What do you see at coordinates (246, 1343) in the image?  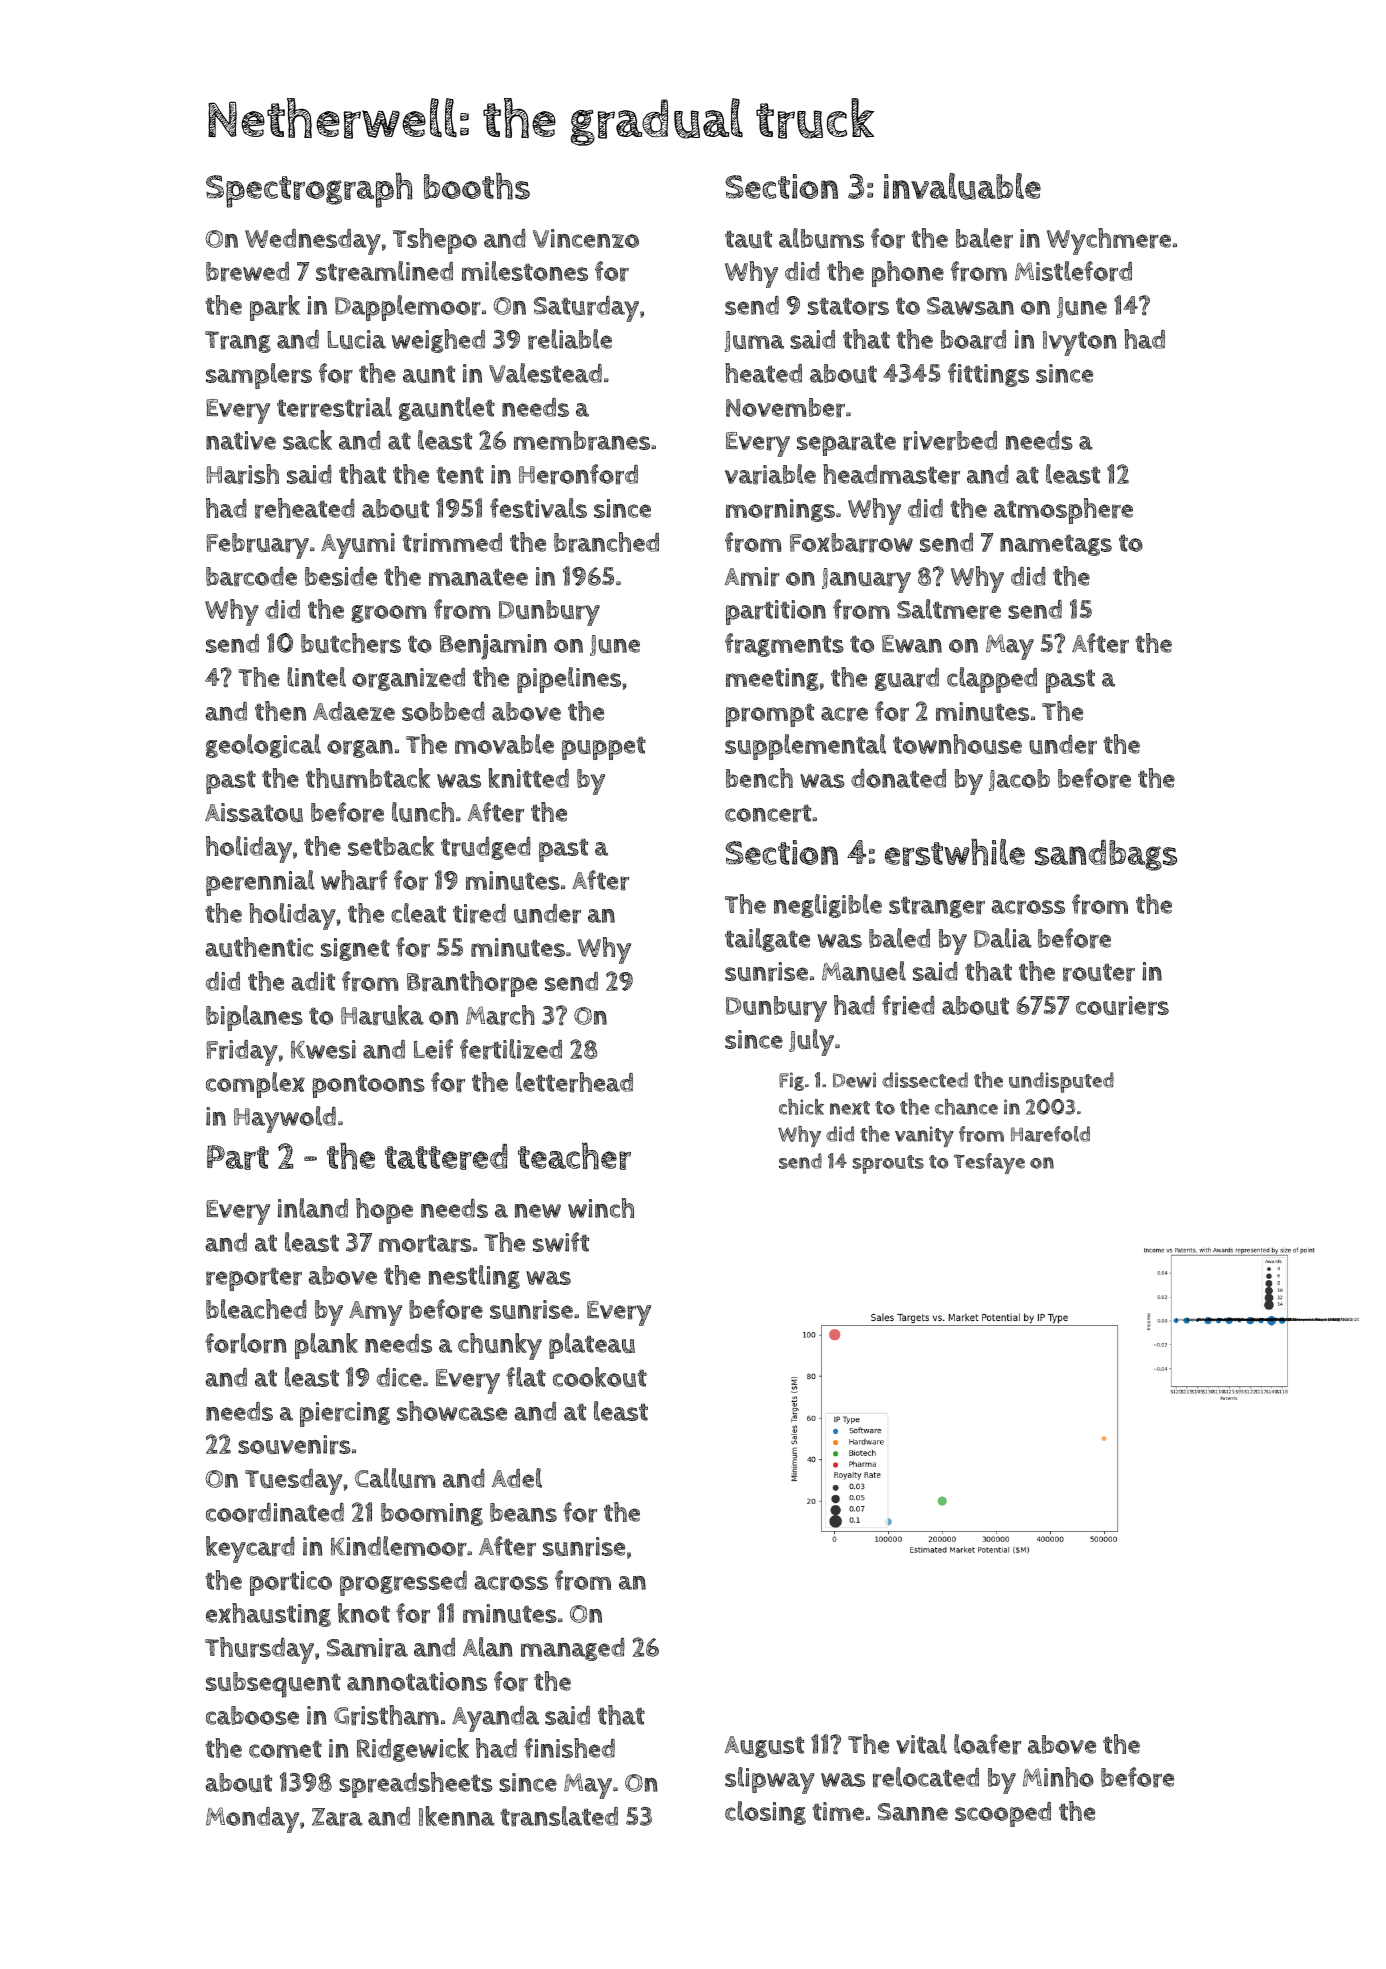 I see `forlorn` at bounding box center [246, 1343].
